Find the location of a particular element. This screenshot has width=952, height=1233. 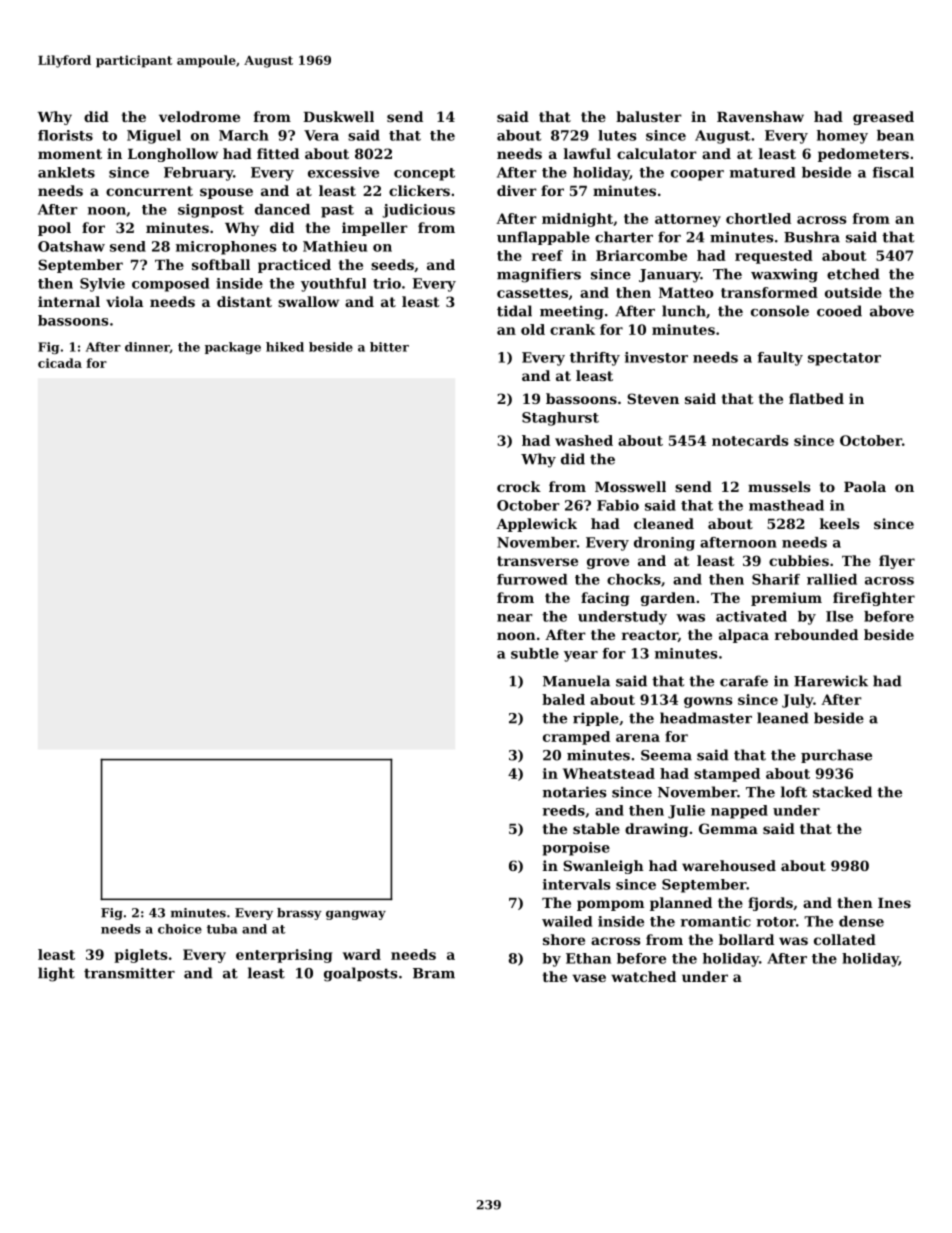

year is located at coordinates (581, 656).
